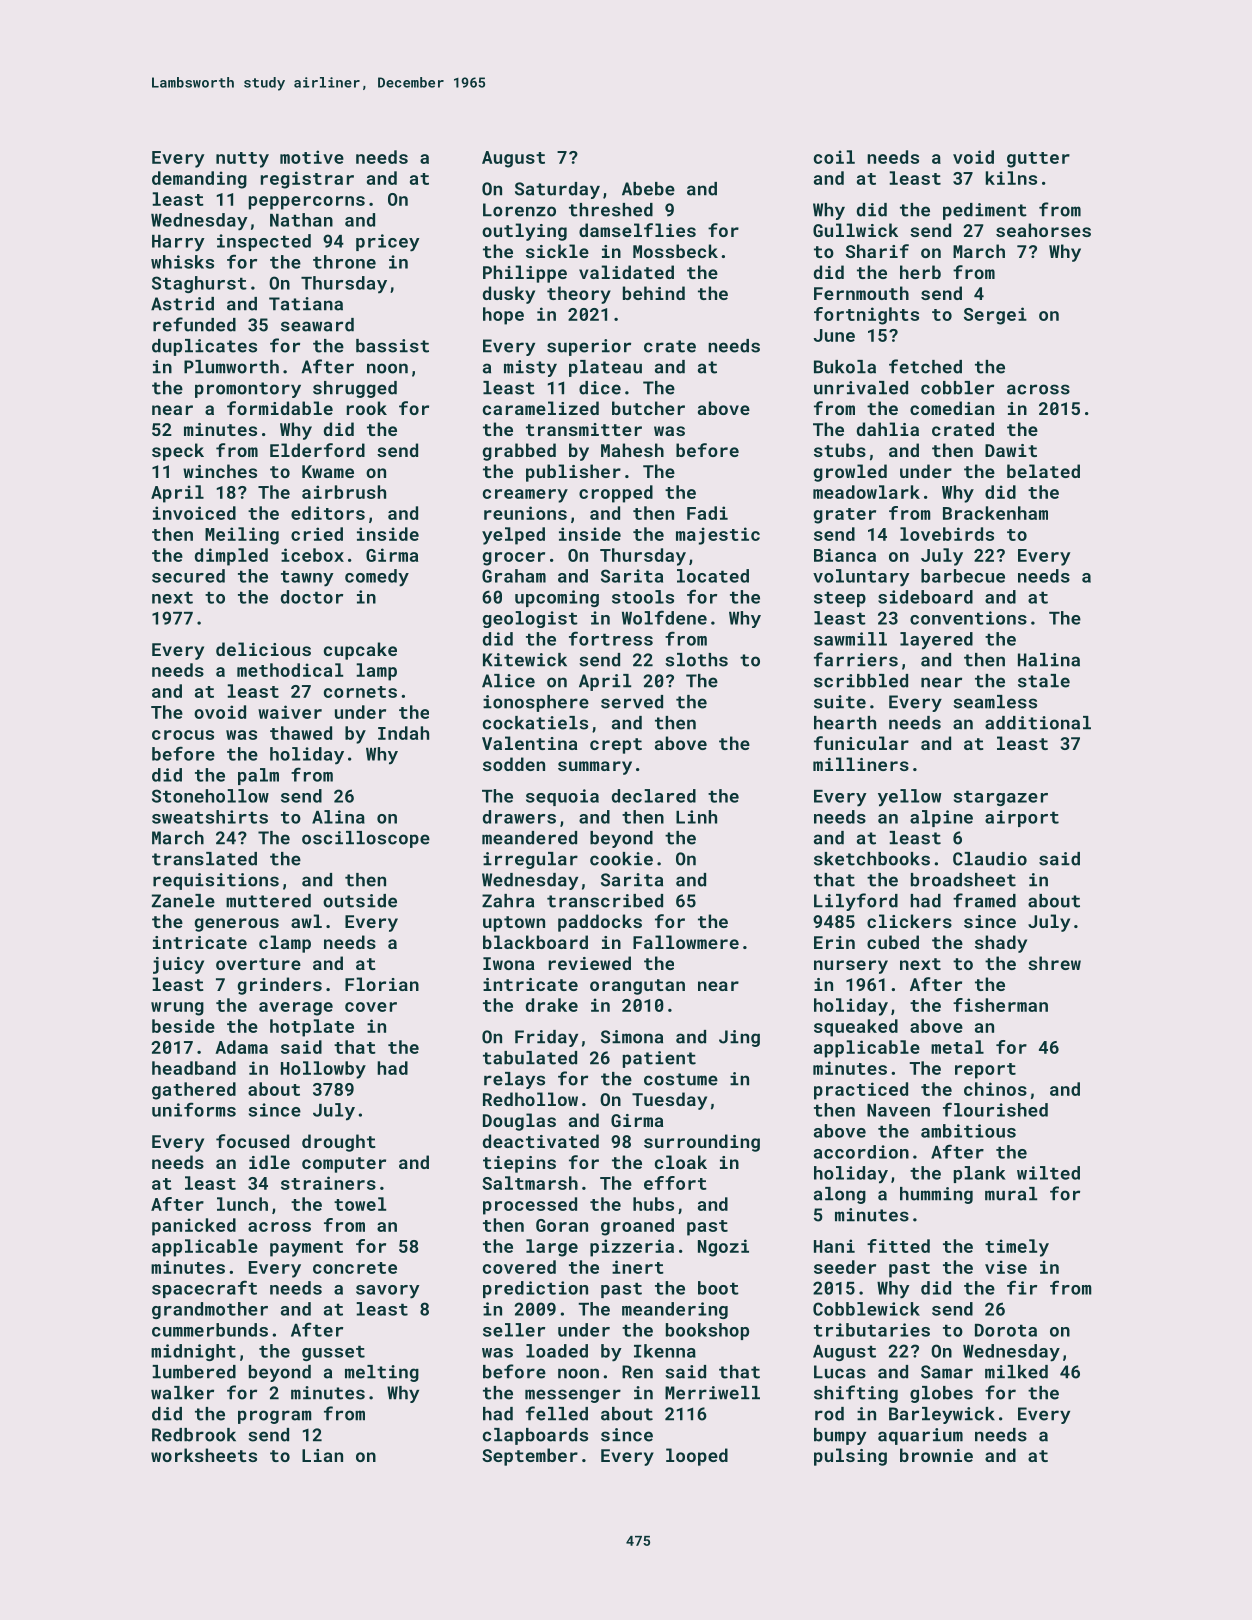 The image size is (1252, 1620). What do you see at coordinates (194, 1091) in the page?
I see `gathered` at bounding box center [194, 1091].
